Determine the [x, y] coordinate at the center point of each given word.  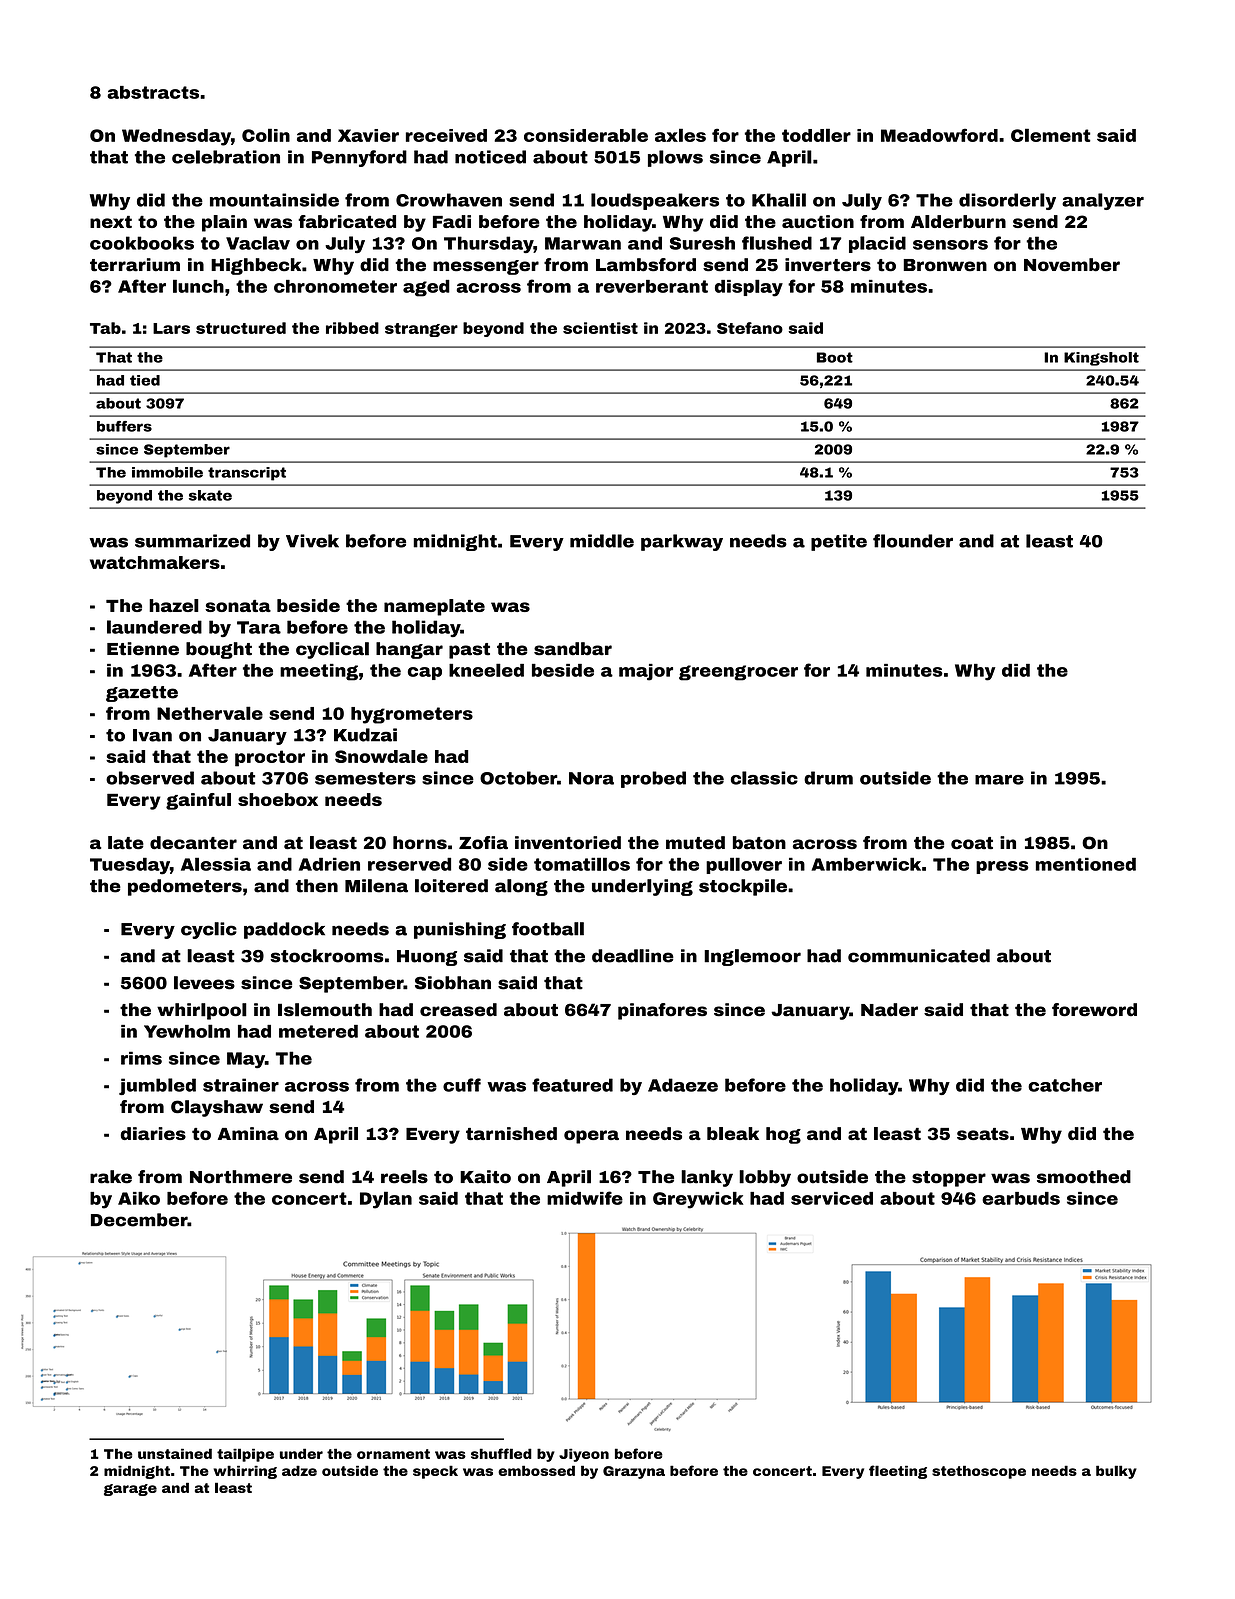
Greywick [698, 1200]
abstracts [153, 92]
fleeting [898, 1472]
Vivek [312, 541]
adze [299, 1470]
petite [839, 542]
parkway [682, 542]
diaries [153, 1133]
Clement [1050, 135]
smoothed [1084, 1177]
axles [680, 135]
